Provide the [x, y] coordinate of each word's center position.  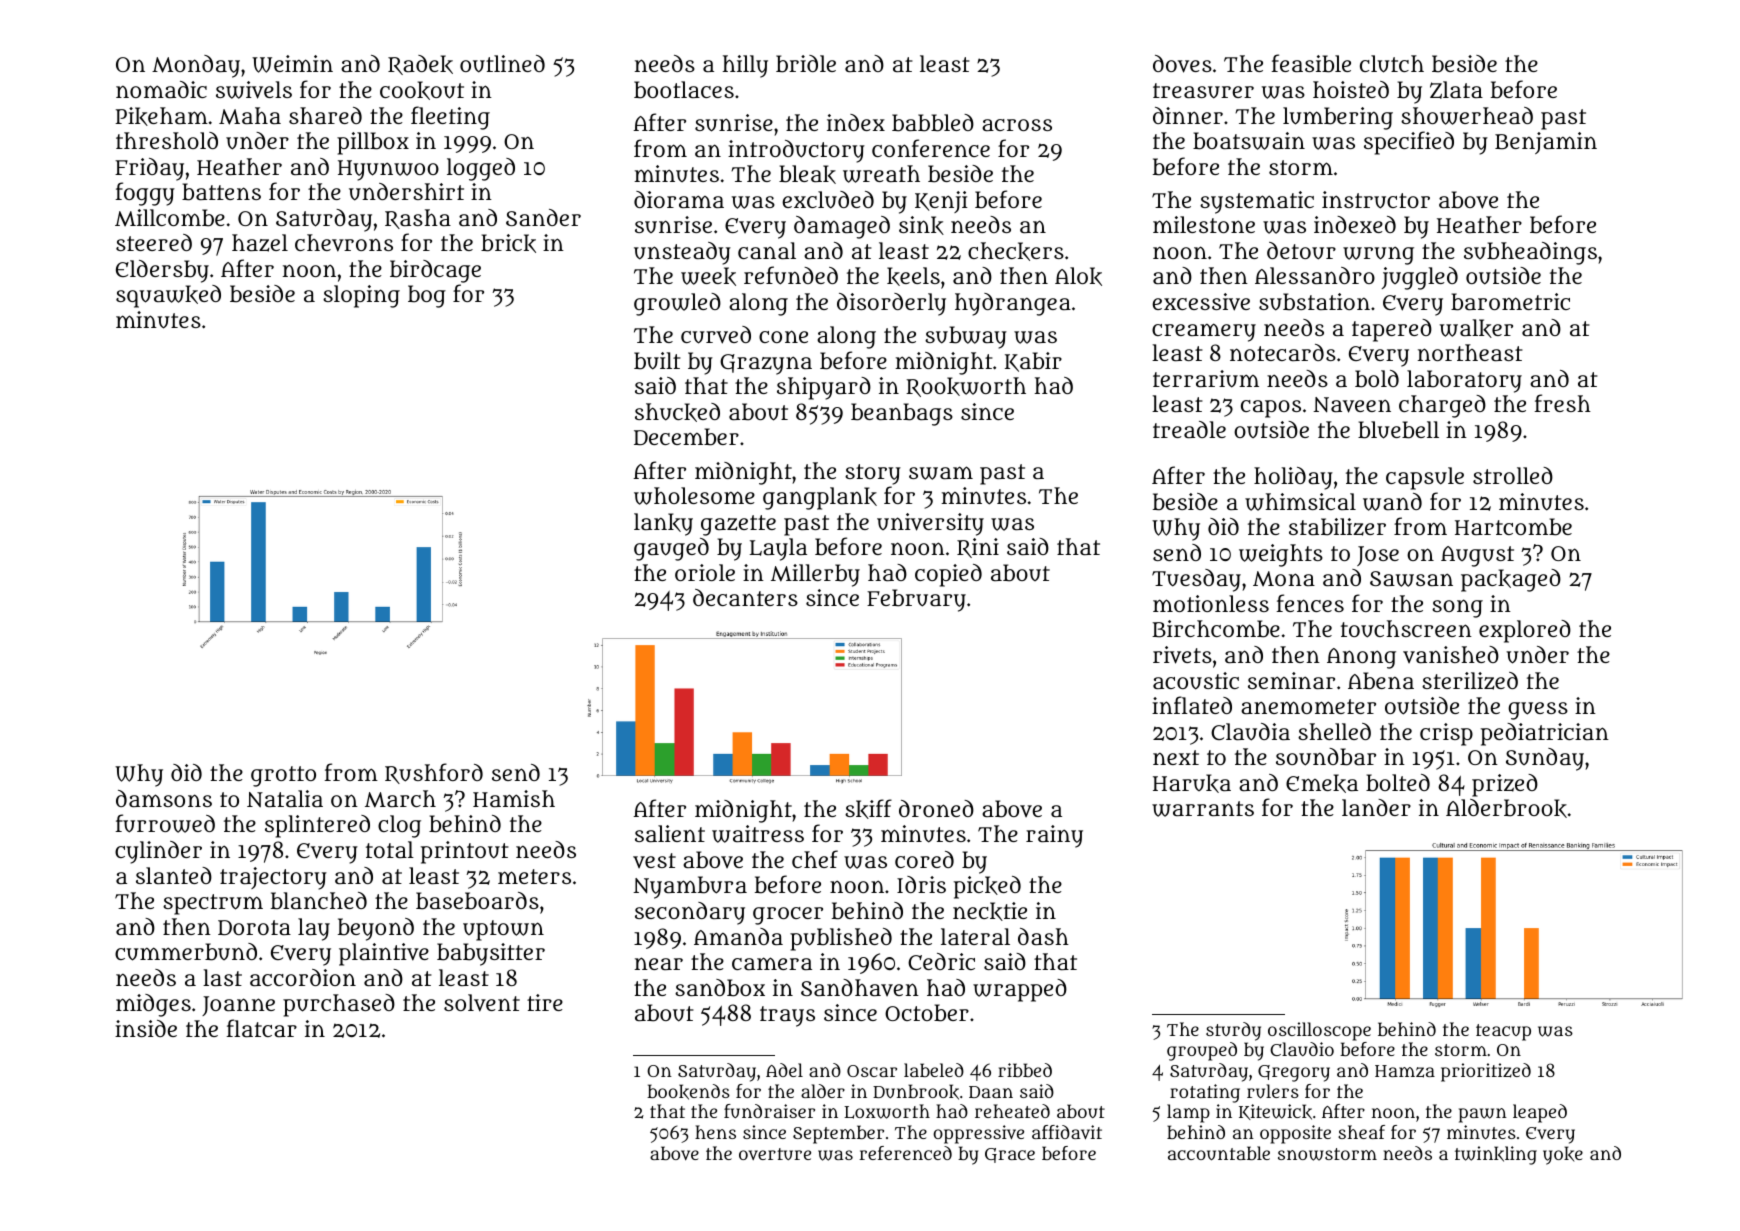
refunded [791, 275]
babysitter [491, 954]
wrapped [1020, 990]
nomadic [161, 89]
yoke [1563, 1155]
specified [1409, 143]
